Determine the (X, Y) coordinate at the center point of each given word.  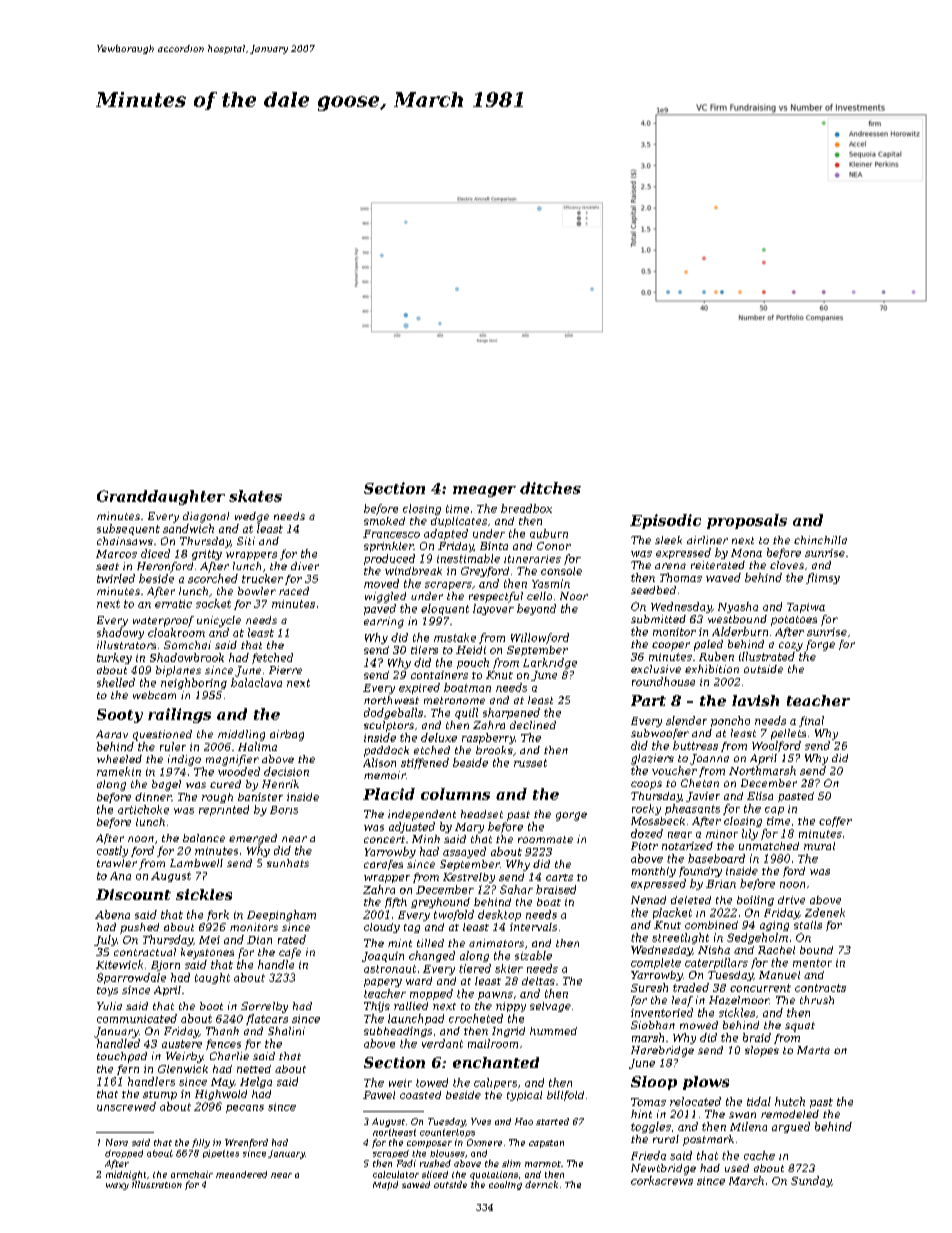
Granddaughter (161, 497)
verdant (442, 1043)
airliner (707, 540)
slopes (762, 1051)
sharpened (511, 713)
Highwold (221, 1095)
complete (656, 963)
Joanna (709, 759)
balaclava (256, 682)
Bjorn (165, 966)
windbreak (413, 571)
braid (757, 1037)
